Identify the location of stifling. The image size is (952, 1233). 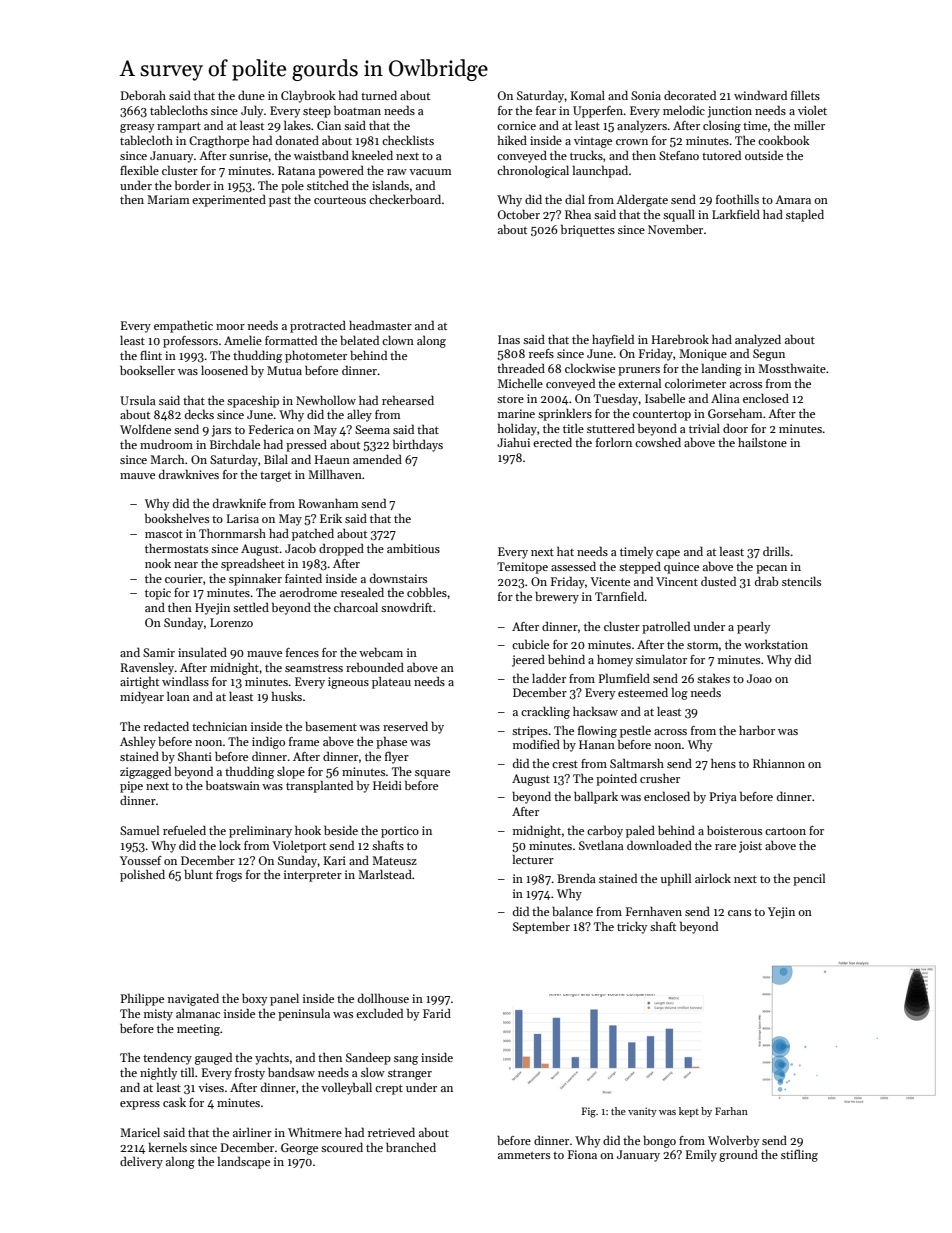
(799, 1155).
